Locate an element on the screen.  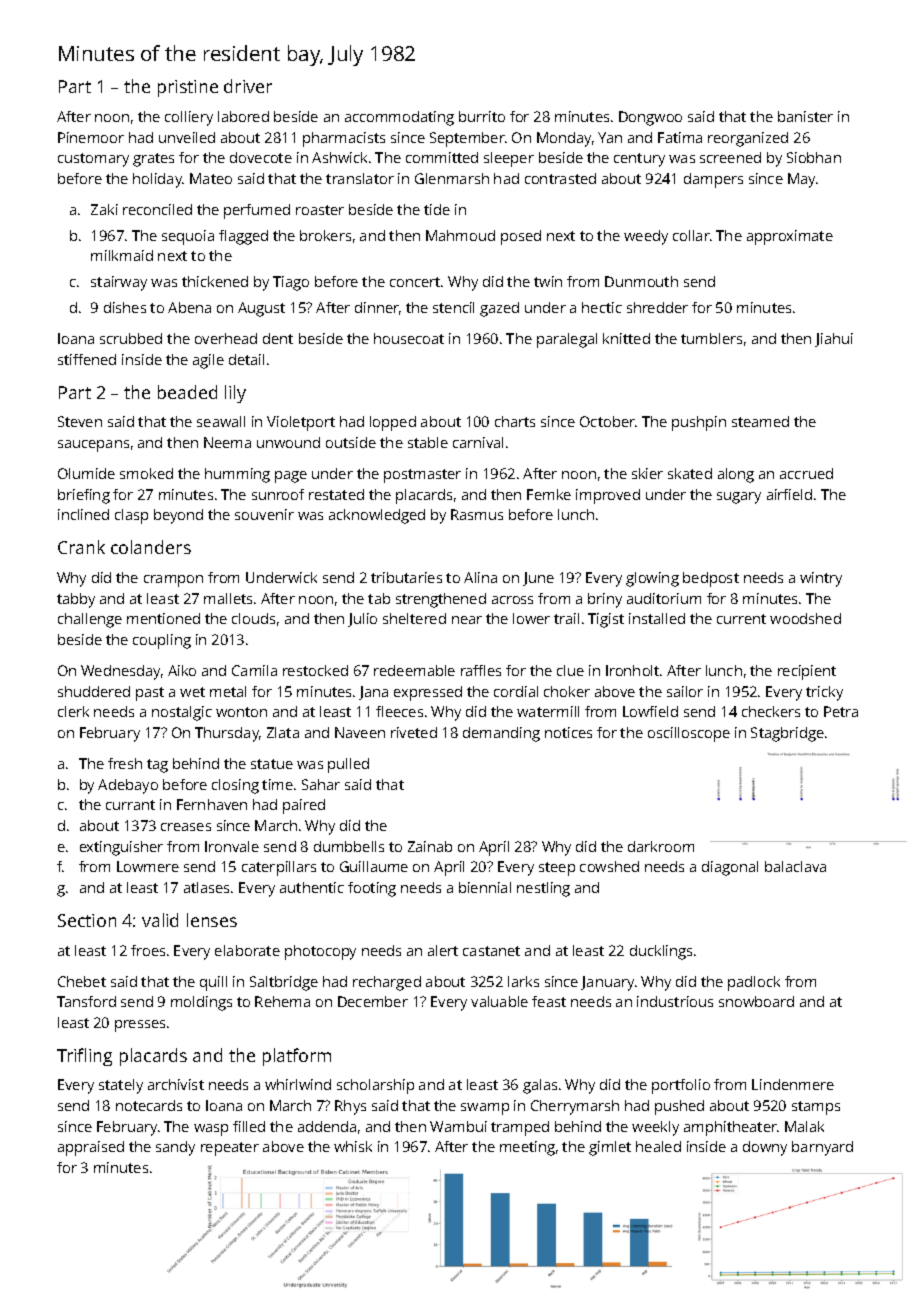
whirlwind is located at coordinates (298, 1084).
